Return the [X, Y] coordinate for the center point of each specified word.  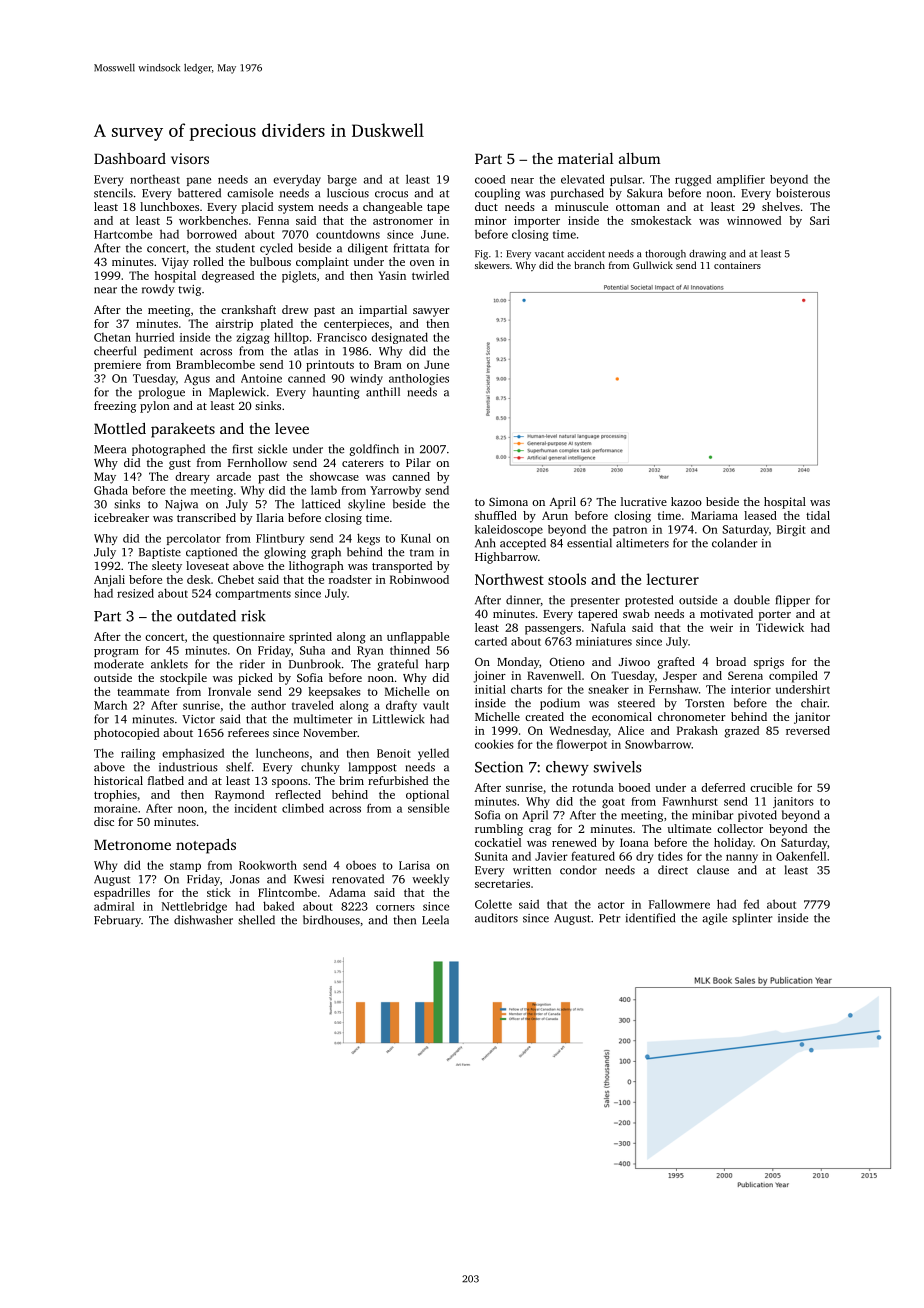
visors [190, 158]
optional [427, 796]
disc [104, 821]
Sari [820, 220]
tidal [818, 515]
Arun [555, 515]
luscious [348, 193]
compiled [793, 677]
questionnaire [249, 638]
